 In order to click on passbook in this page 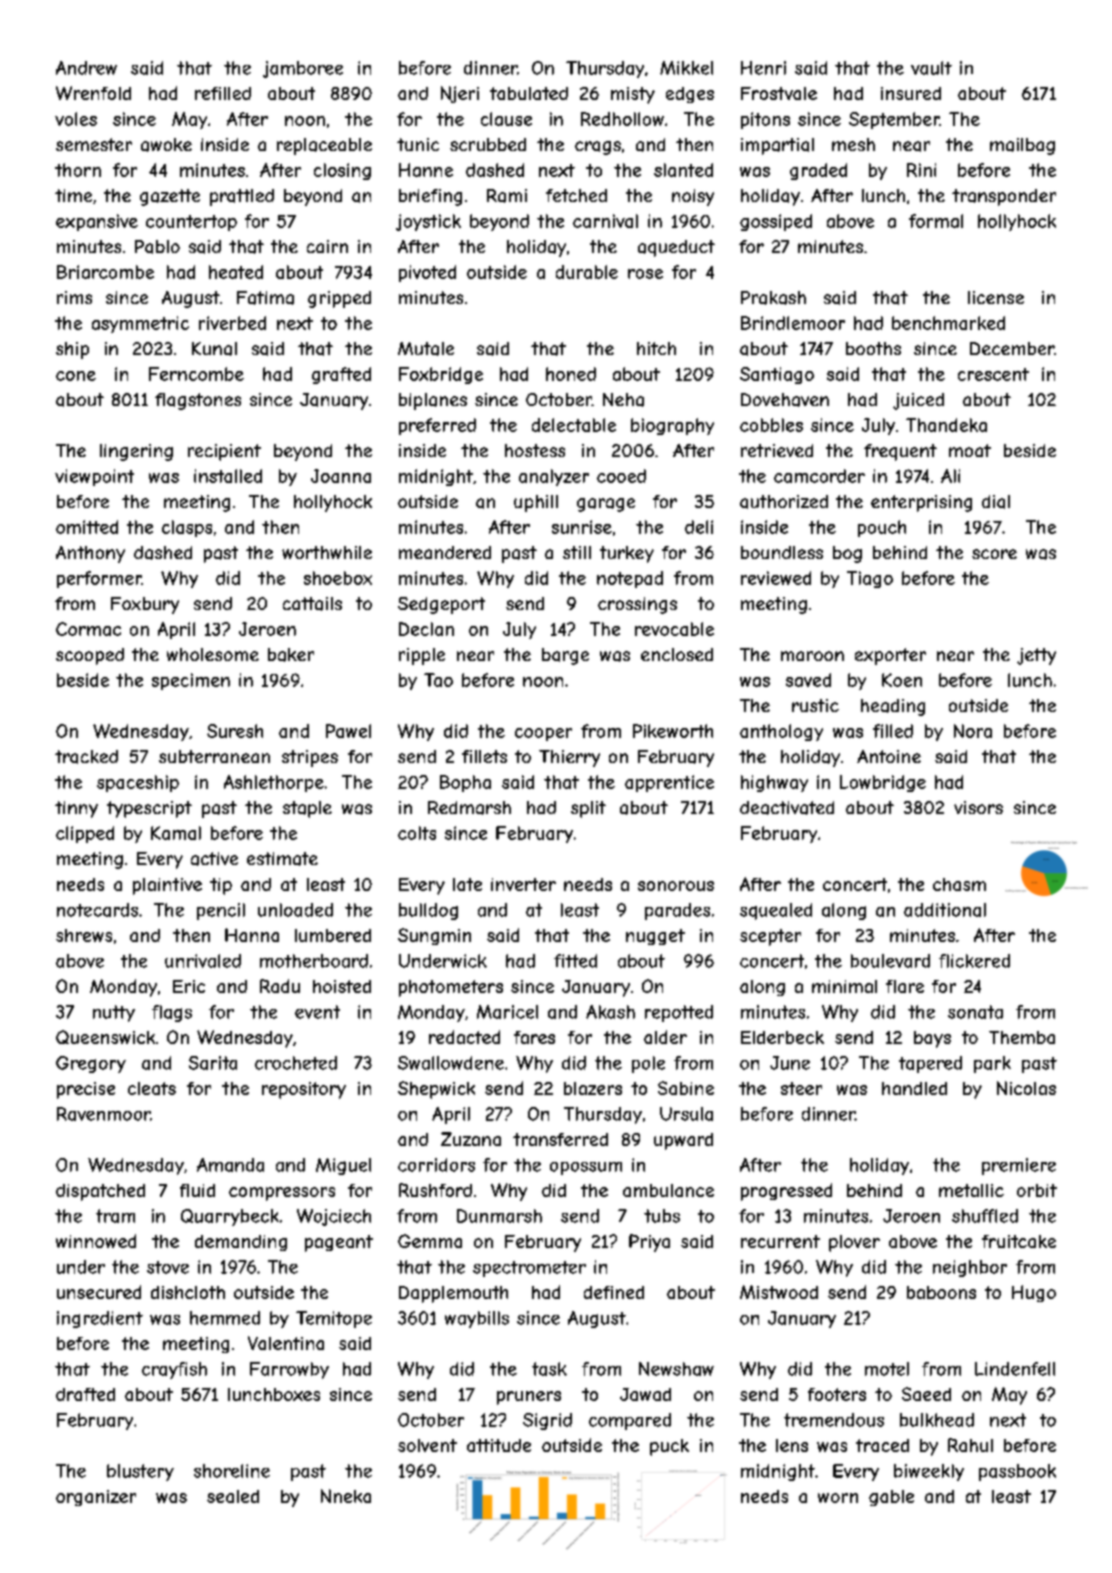, I will do `click(1017, 1472)`.
